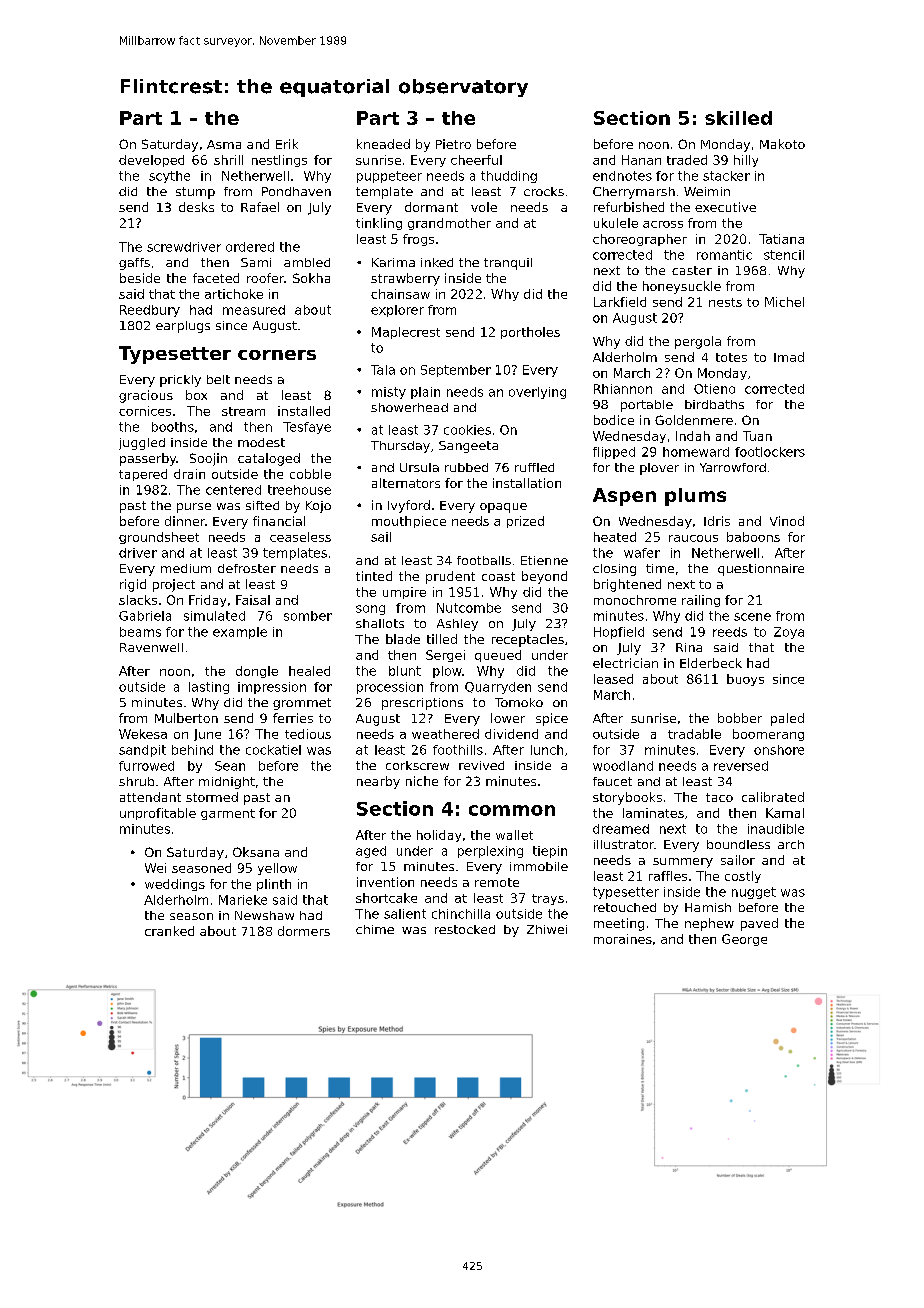 The width and height of the document is (924, 1308). Describe the element at coordinates (406, 333) in the document. I see `Maplecrest` at that location.
